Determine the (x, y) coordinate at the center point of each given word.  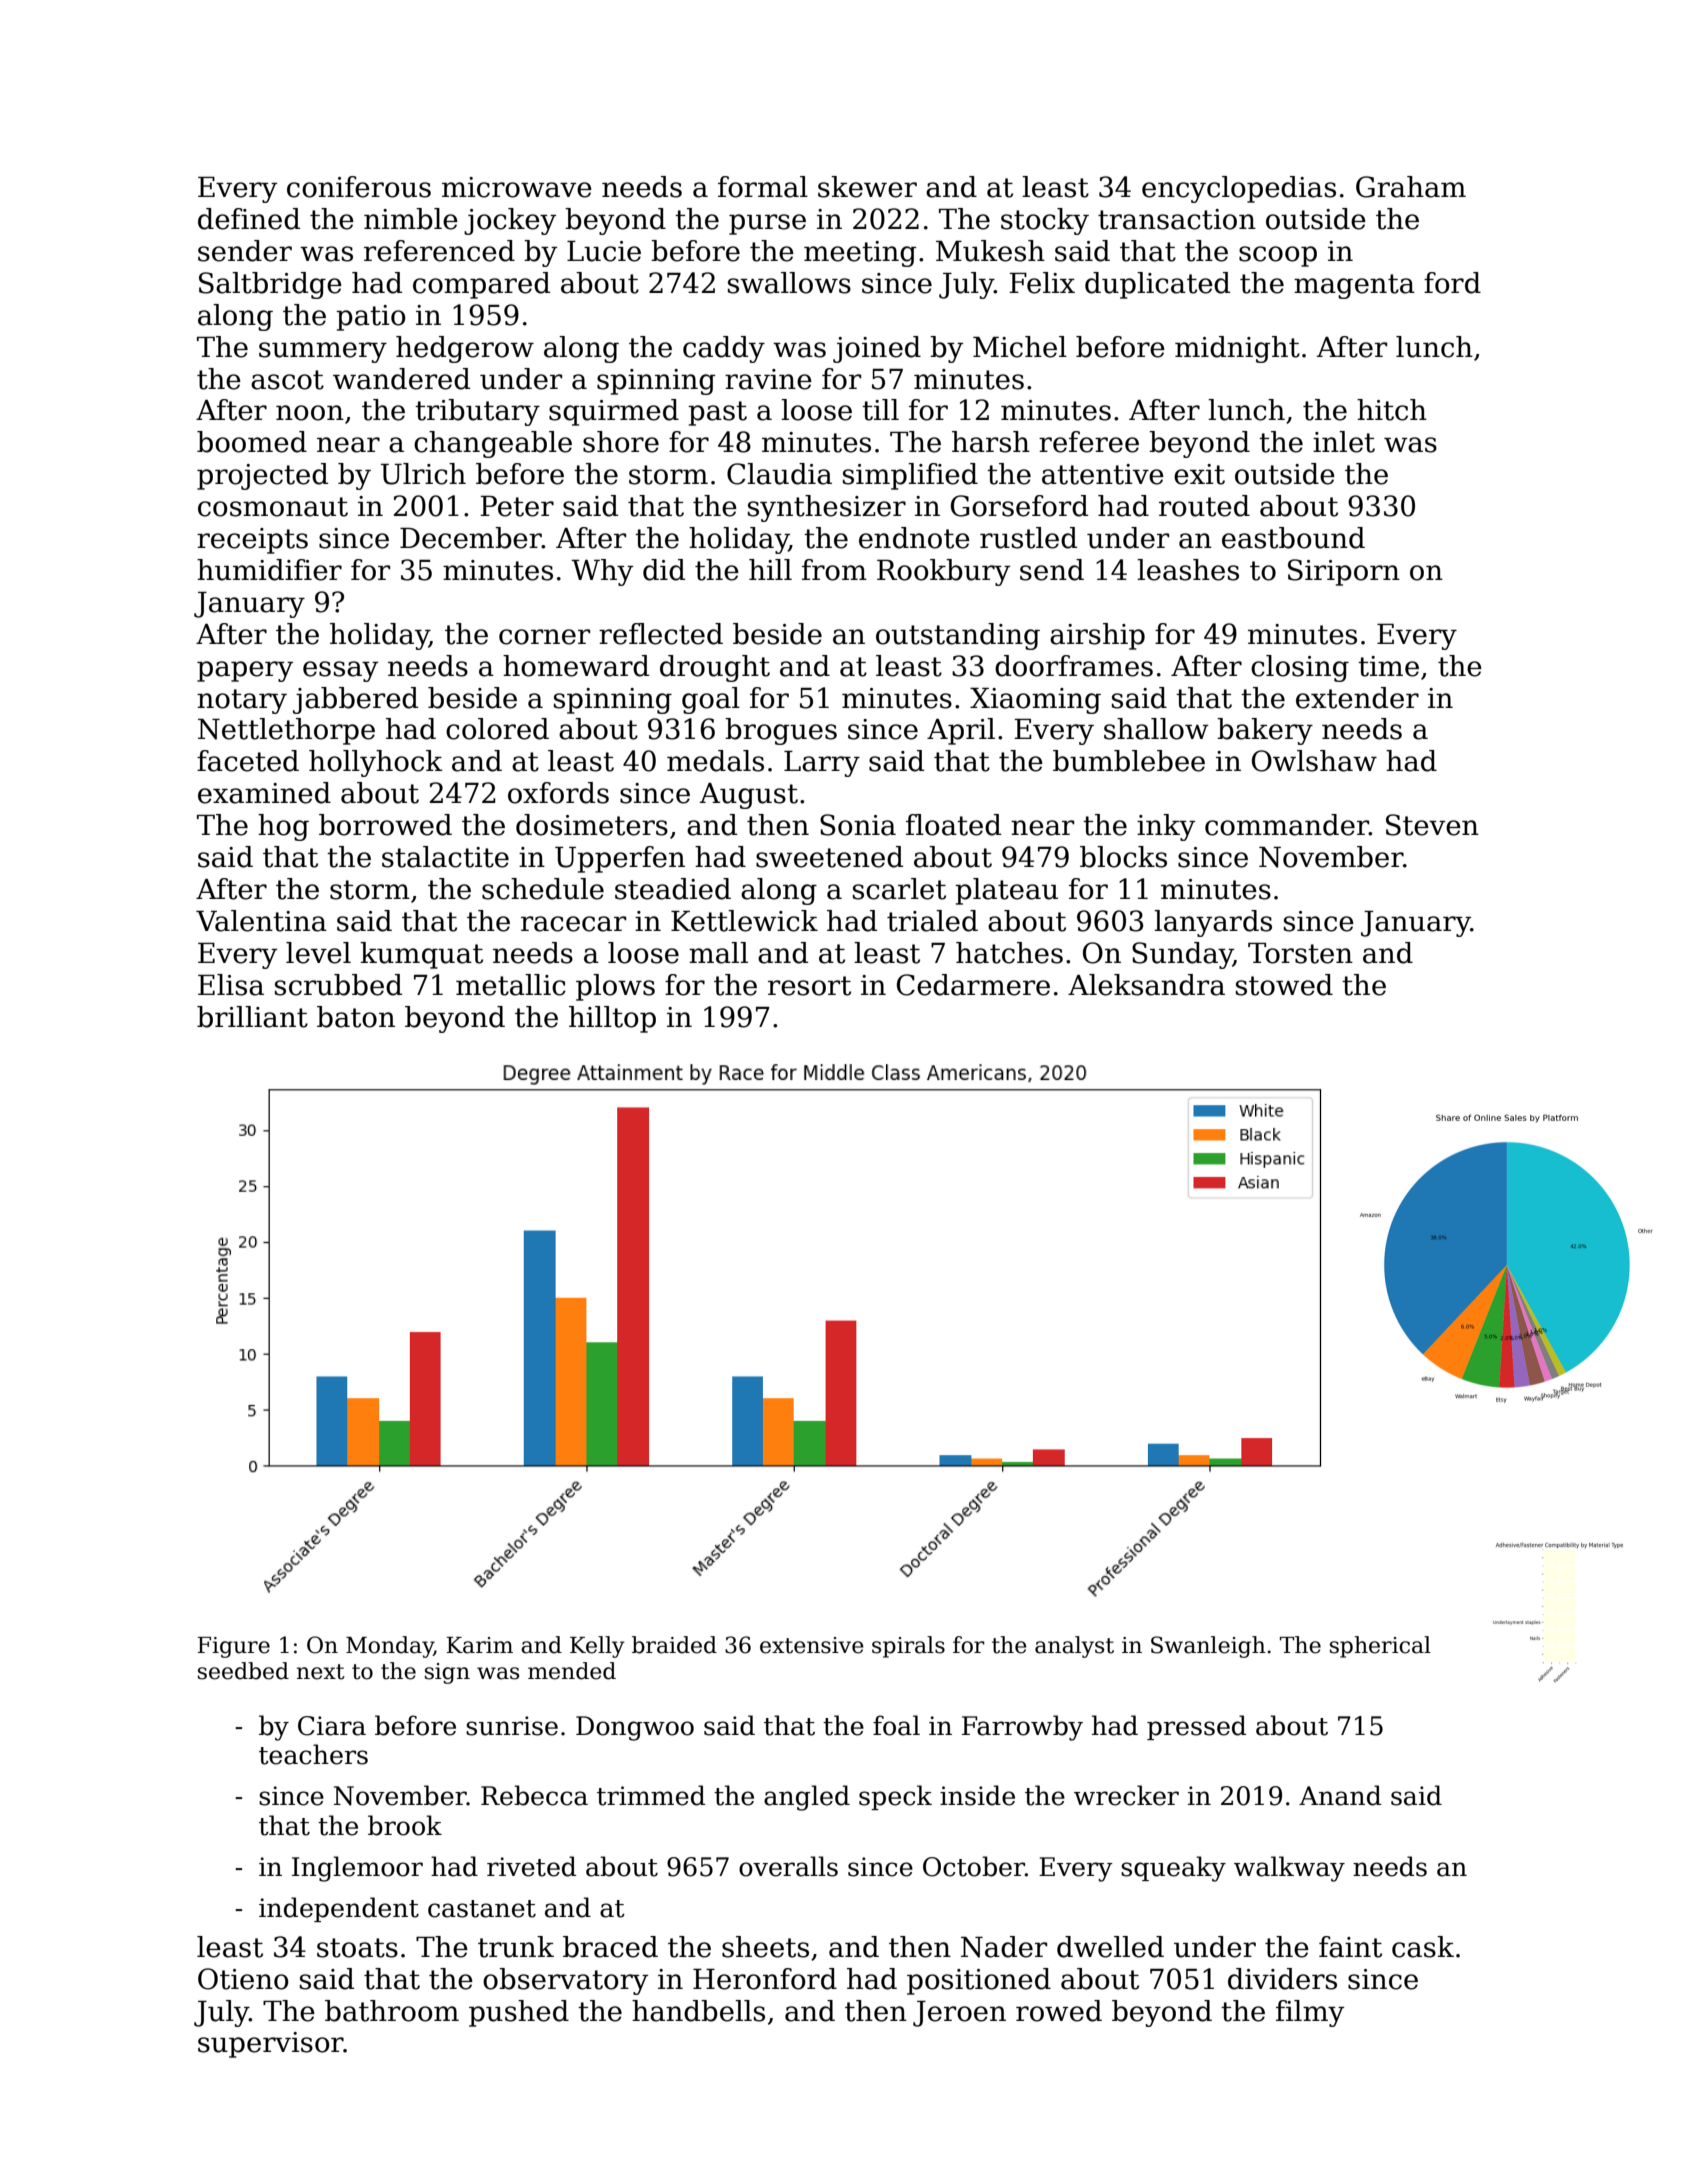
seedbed (243, 1671)
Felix (1042, 283)
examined (264, 793)
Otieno (243, 1979)
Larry (822, 764)
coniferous (359, 187)
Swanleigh (1208, 1647)
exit (1199, 474)
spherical (1380, 1647)
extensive (812, 1645)
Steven (1432, 825)
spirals (908, 1647)
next (321, 1672)
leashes (1188, 570)
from (834, 570)
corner (544, 637)
